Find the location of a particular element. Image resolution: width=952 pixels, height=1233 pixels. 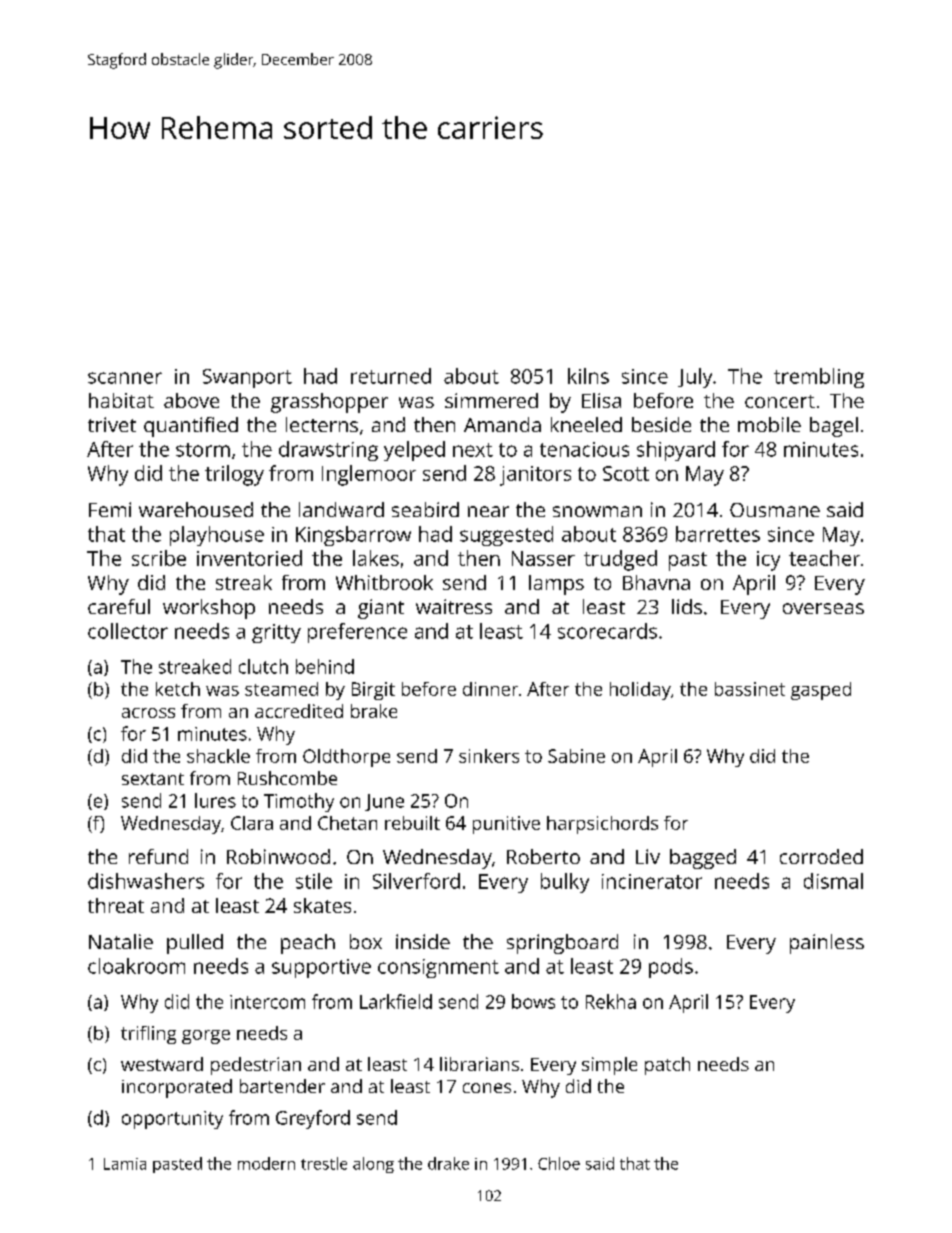

Amanda is located at coordinates (502, 424).
